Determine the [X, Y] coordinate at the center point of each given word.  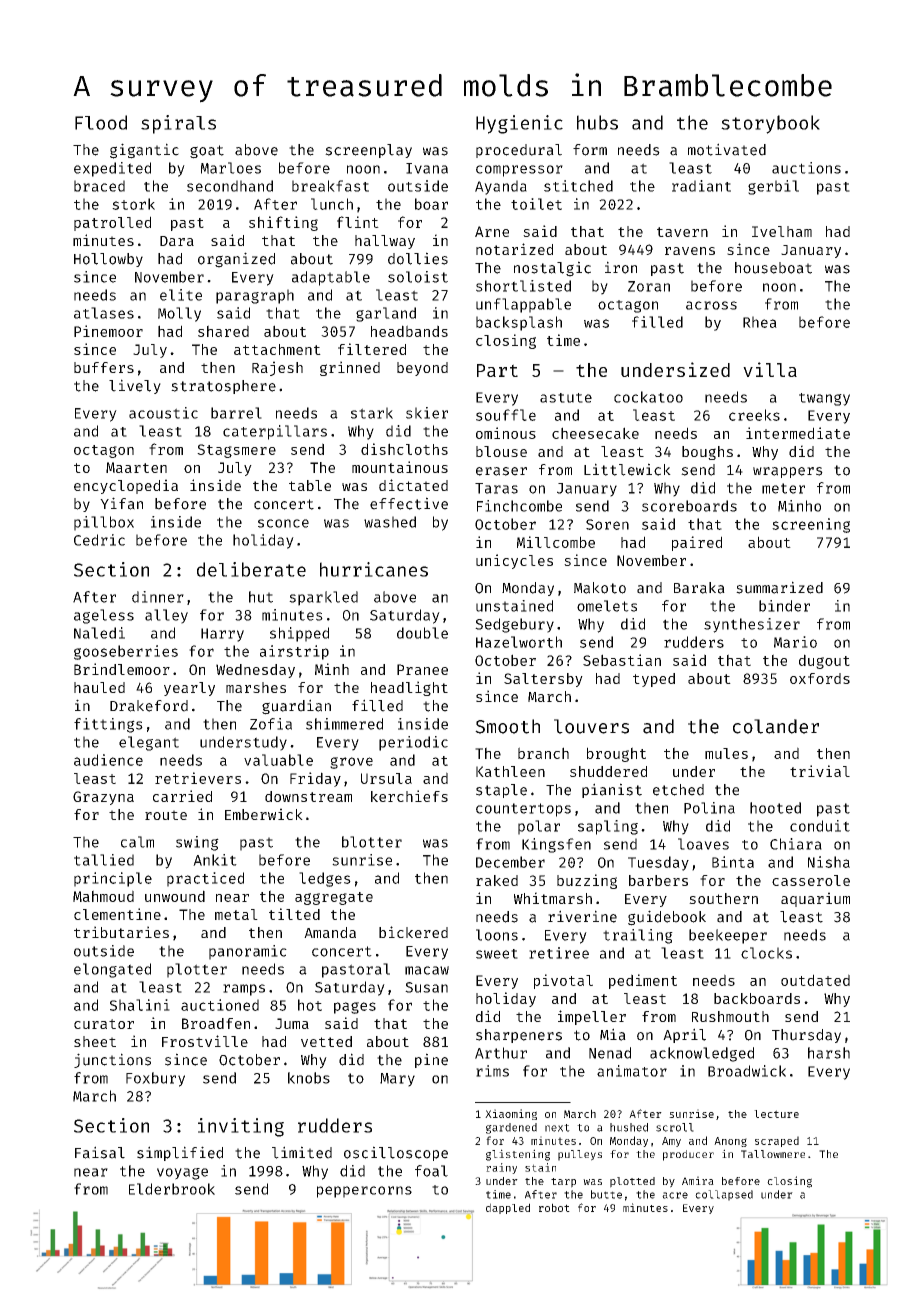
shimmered [344, 724]
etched [678, 790]
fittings [108, 725]
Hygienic [519, 124]
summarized [779, 587]
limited [302, 1152]
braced [99, 186]
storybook [770, 124]
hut [261, 597]
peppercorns [364, 1192]
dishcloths [404, 449]
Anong [730, 1142]
